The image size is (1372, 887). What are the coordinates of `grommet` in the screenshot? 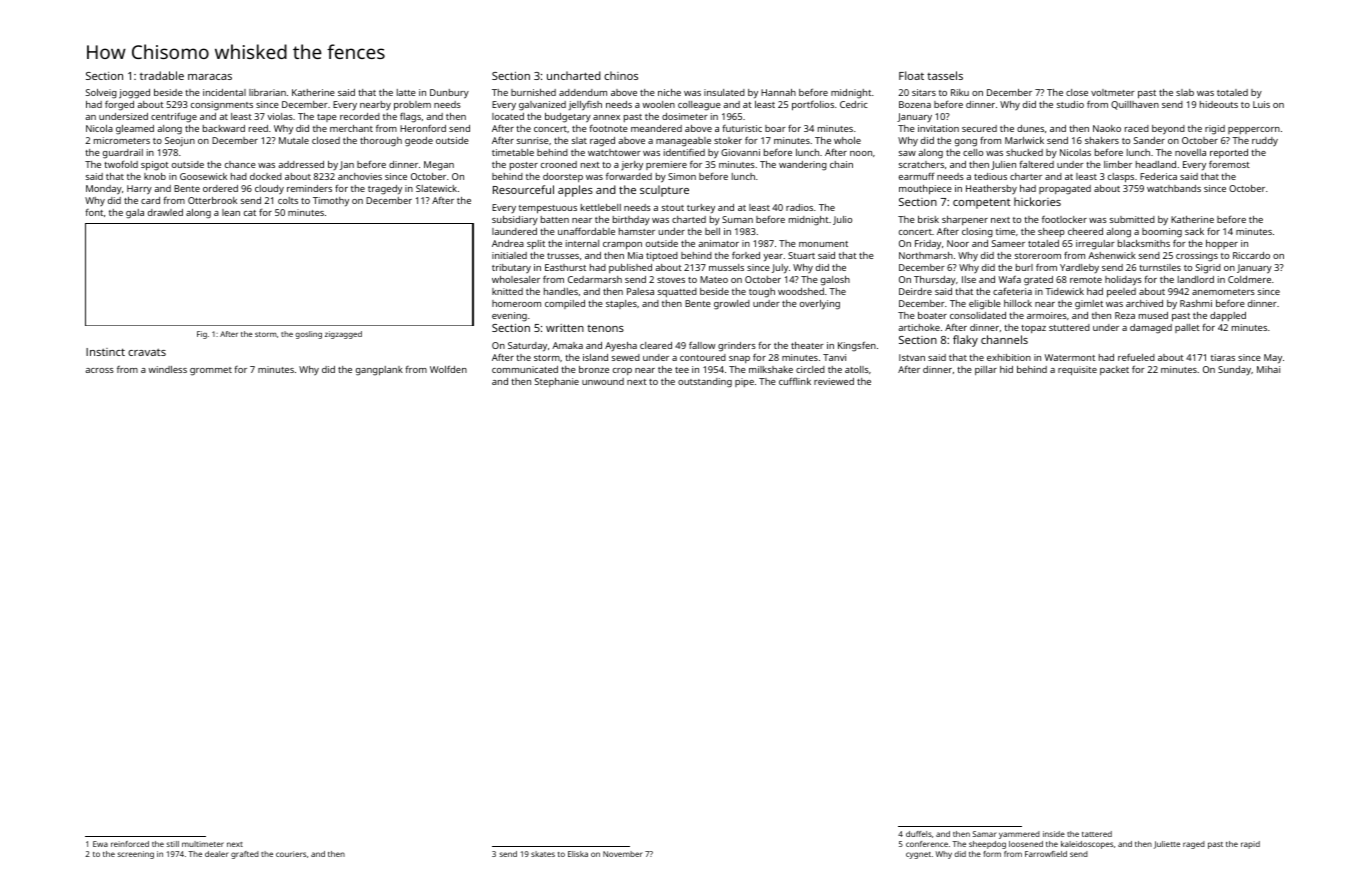 It's located at (211, 371).
